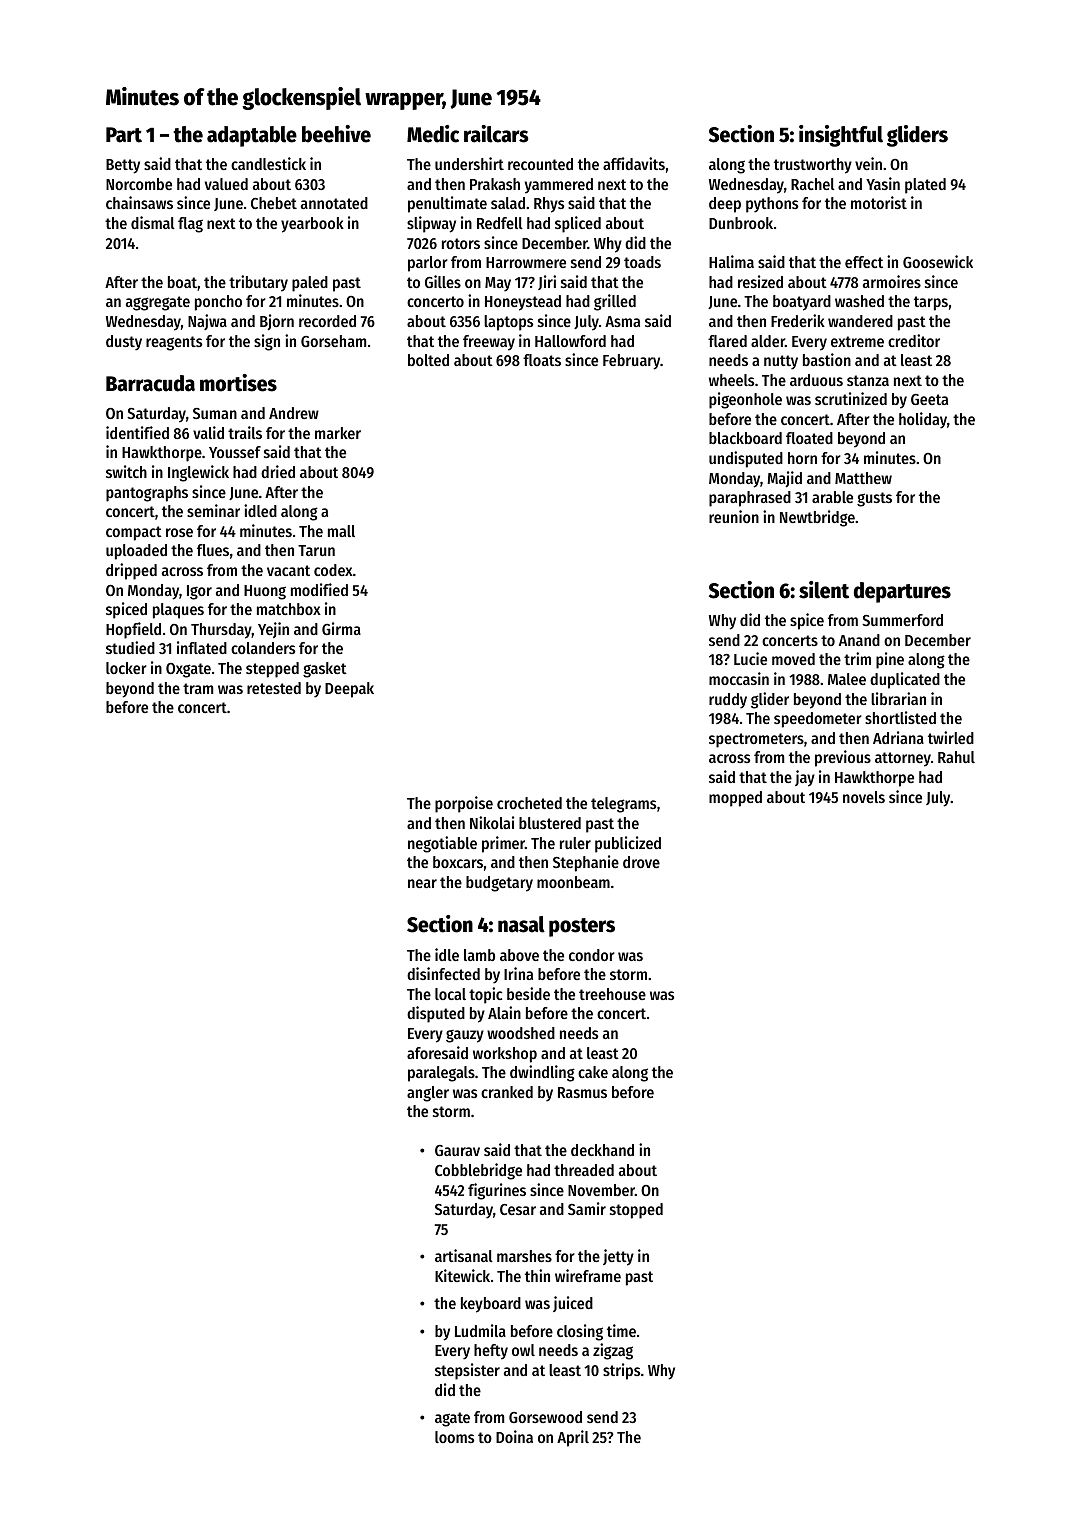  I want to click on artisanal, so click(464, 1255).
